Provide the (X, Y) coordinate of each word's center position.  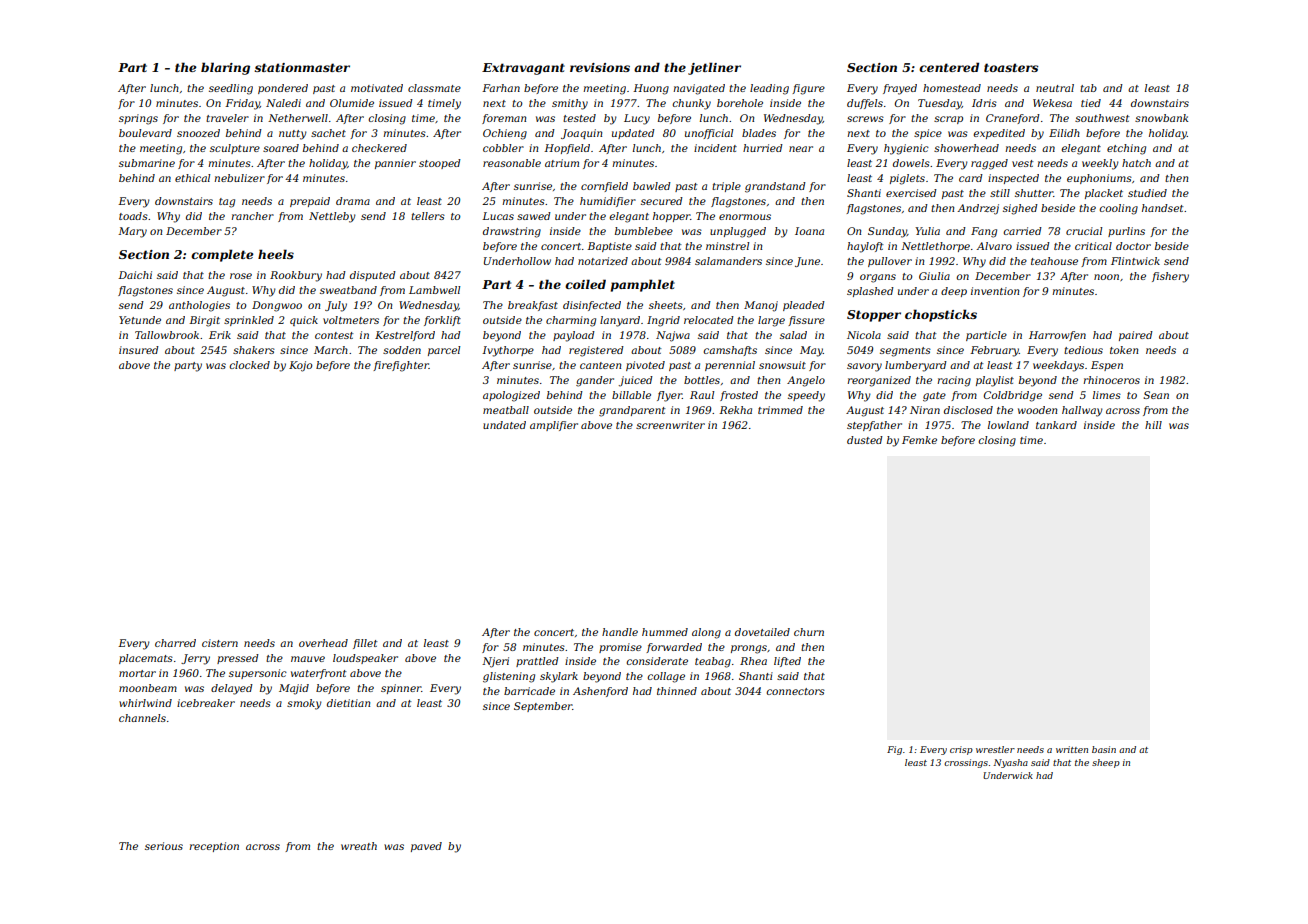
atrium (562, 163)
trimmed (780, 410)
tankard (1056, 425)
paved (426, 847)
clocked (249, 365)
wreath (359, 846)
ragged (989, 164)
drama (353, 201)
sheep (1106, 763)
